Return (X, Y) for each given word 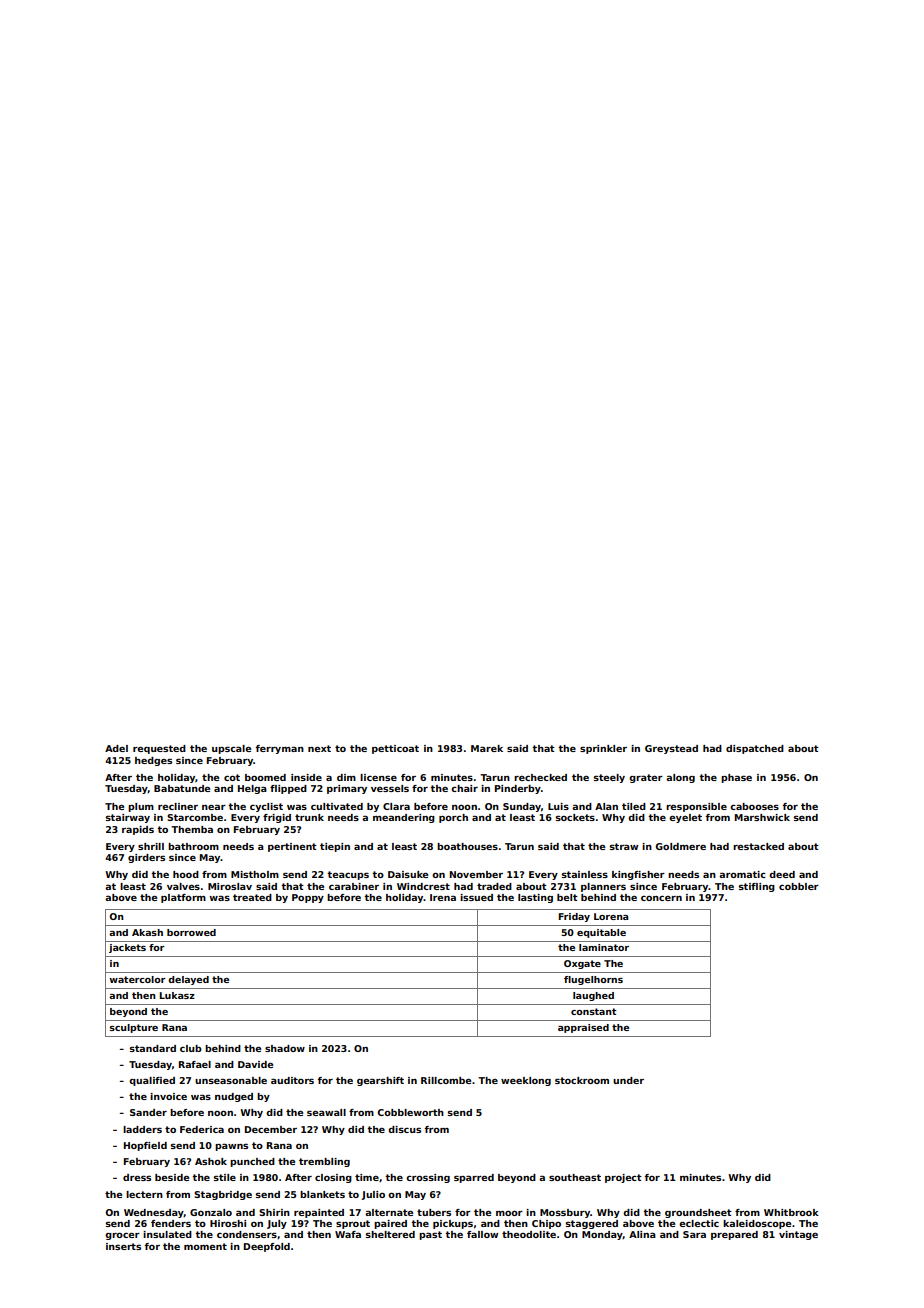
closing (333, 1178)
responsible (696, 807)
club (191, 1048)
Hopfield (145, 1146)
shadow (285, 1048)
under (628, 1080)
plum (141, 807)
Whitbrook (791, 1212)
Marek (487, 748)
